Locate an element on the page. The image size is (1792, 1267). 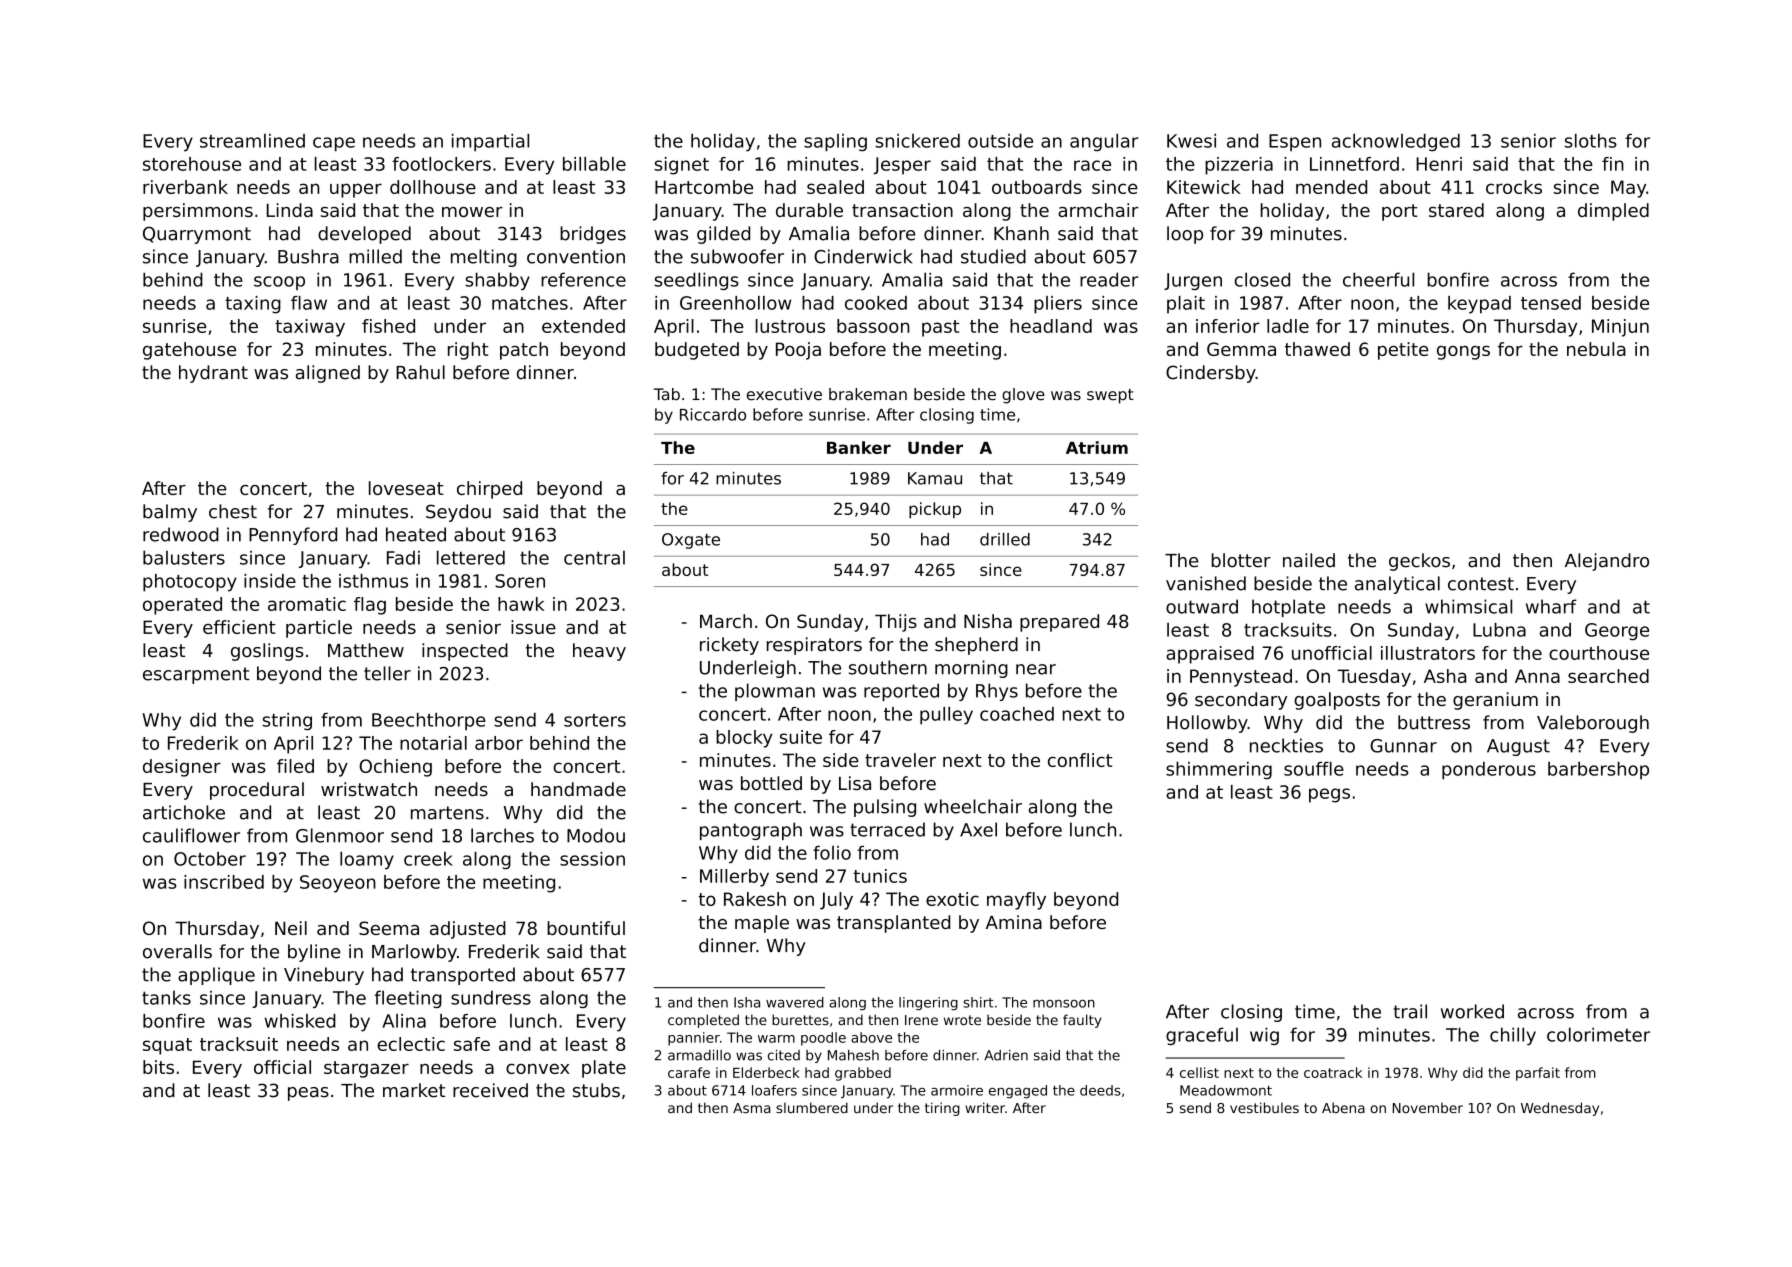
thawed is located at coordinates (1317, 349).
